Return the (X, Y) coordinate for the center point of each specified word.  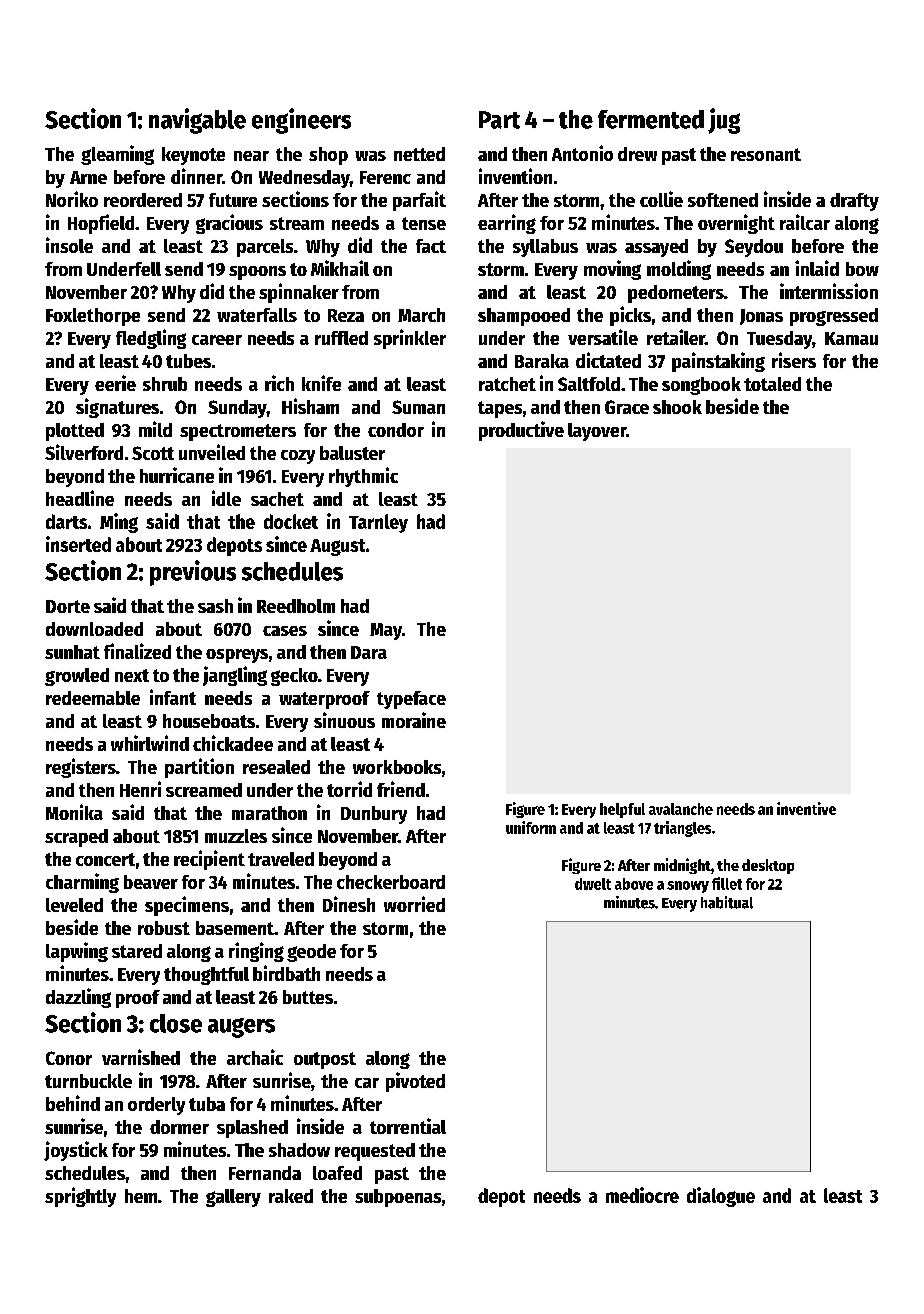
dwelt (593, 884)
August (337, 547)
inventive (806, 808)
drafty (854, 202)
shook (677, 407)
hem (141, 1196)
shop (328, 156)
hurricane (177, 475)
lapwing (77, 952)
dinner (196, 176)
